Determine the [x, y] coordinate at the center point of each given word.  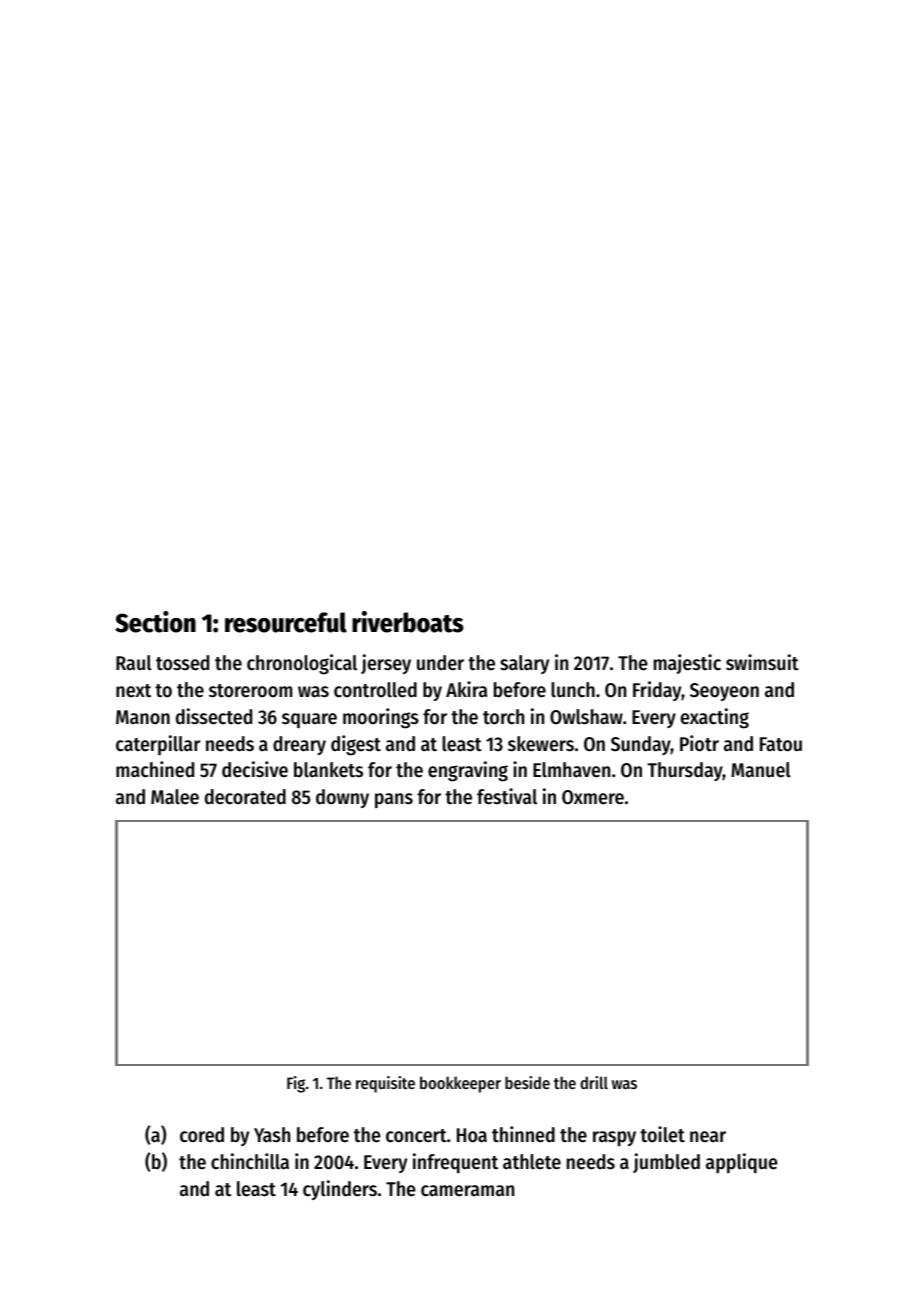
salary [524, 664]
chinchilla [250, 1161]
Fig [296, 1084]
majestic [687, 664]
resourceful [286, 622]
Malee [175, 797]
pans [394, 800]
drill [594, 1082]
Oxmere [593, 797]
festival [507, 796]
